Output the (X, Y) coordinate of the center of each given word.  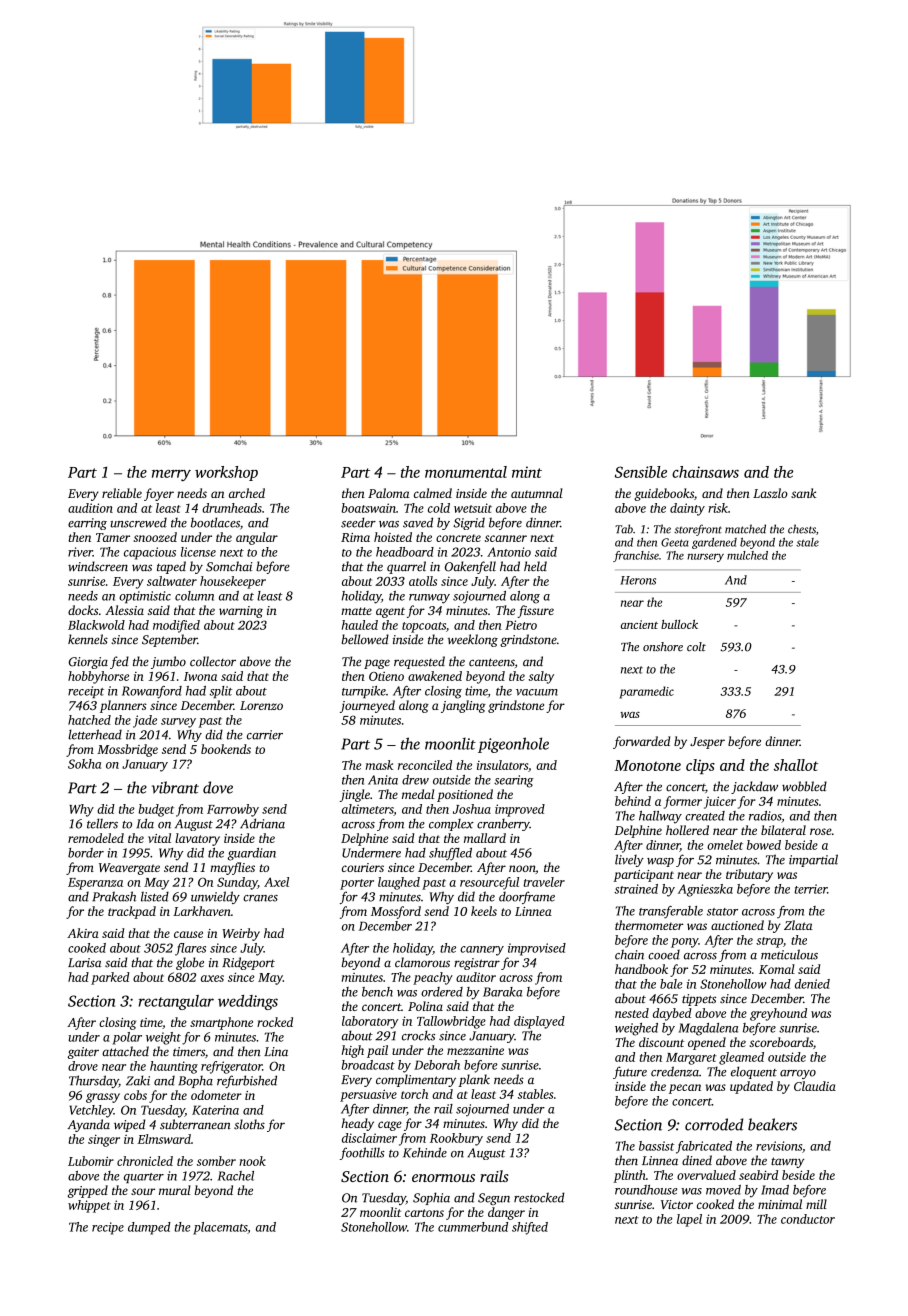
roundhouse (646, 1190)
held (535, 566)
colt (696, 646)
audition (90, 508)
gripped (88, 1191)
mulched (747, 555)
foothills (362, 1153)
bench (377, 992)
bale (671, 984)
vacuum (537, 692)
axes (212, 978)
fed (119, 662)
